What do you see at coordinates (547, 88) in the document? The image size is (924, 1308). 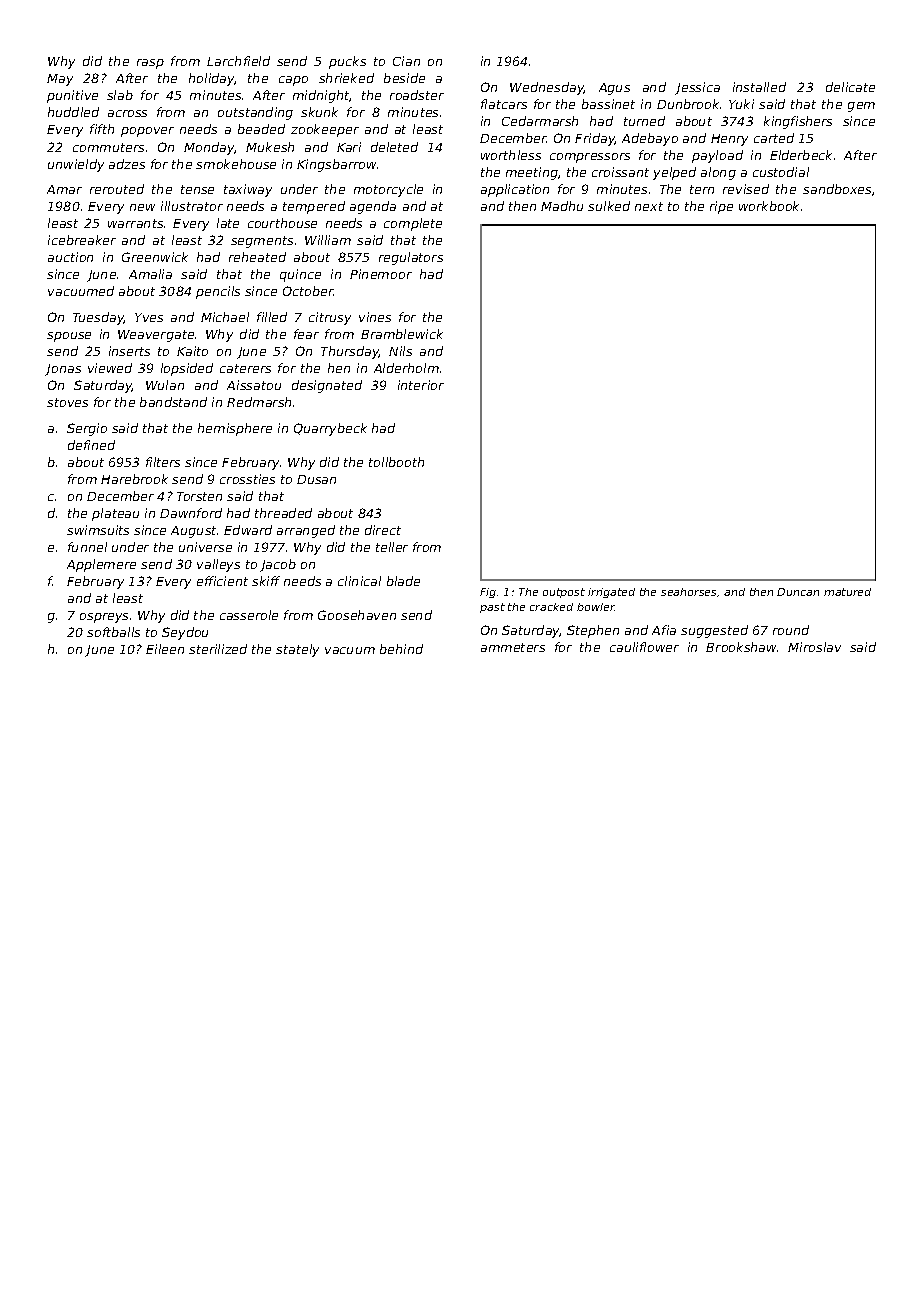 I see `Wednesday` at bounding box center [547, 88].
